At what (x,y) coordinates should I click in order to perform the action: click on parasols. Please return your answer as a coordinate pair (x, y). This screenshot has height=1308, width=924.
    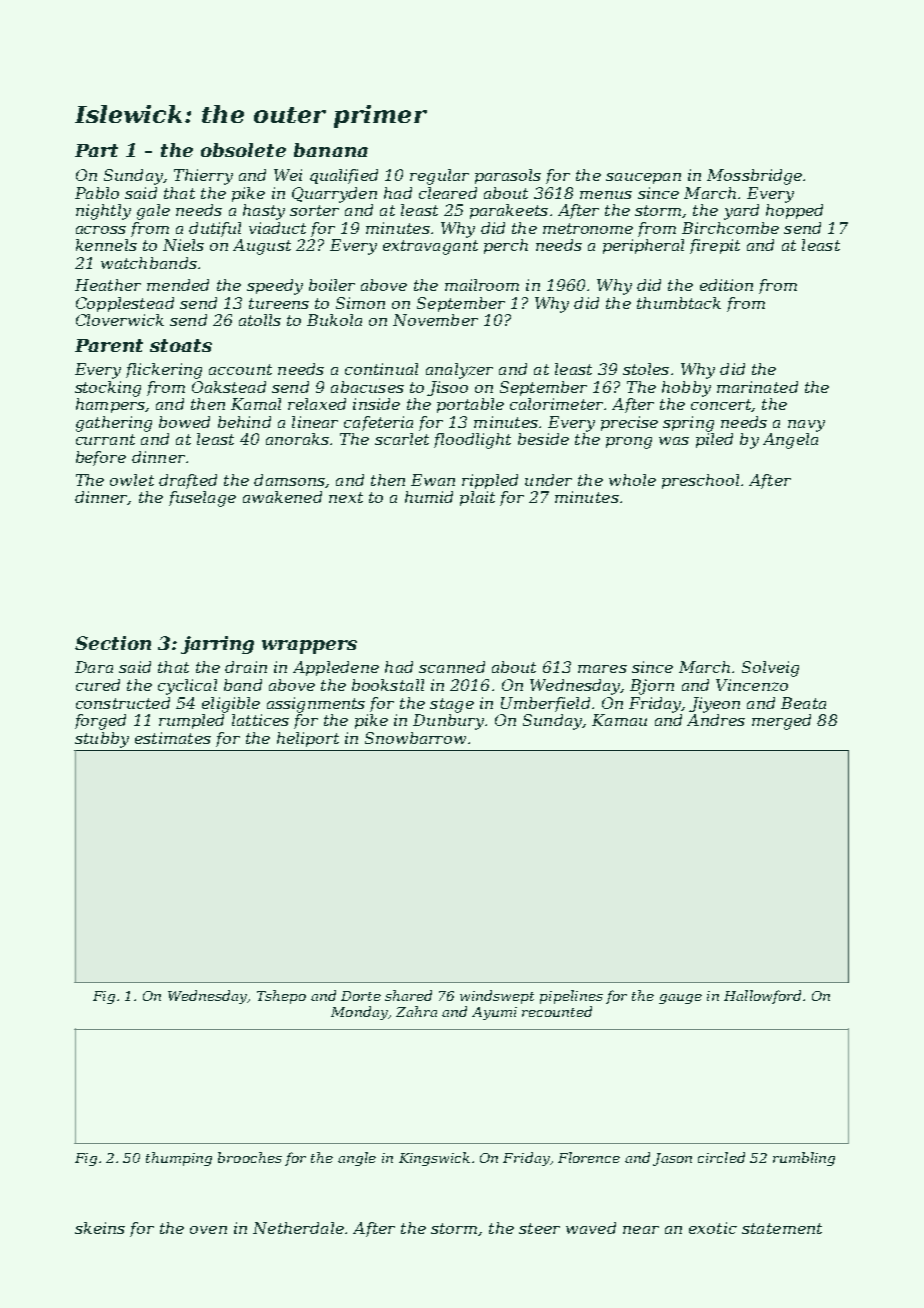
    Looking at the image, I should click on (508, 176).
